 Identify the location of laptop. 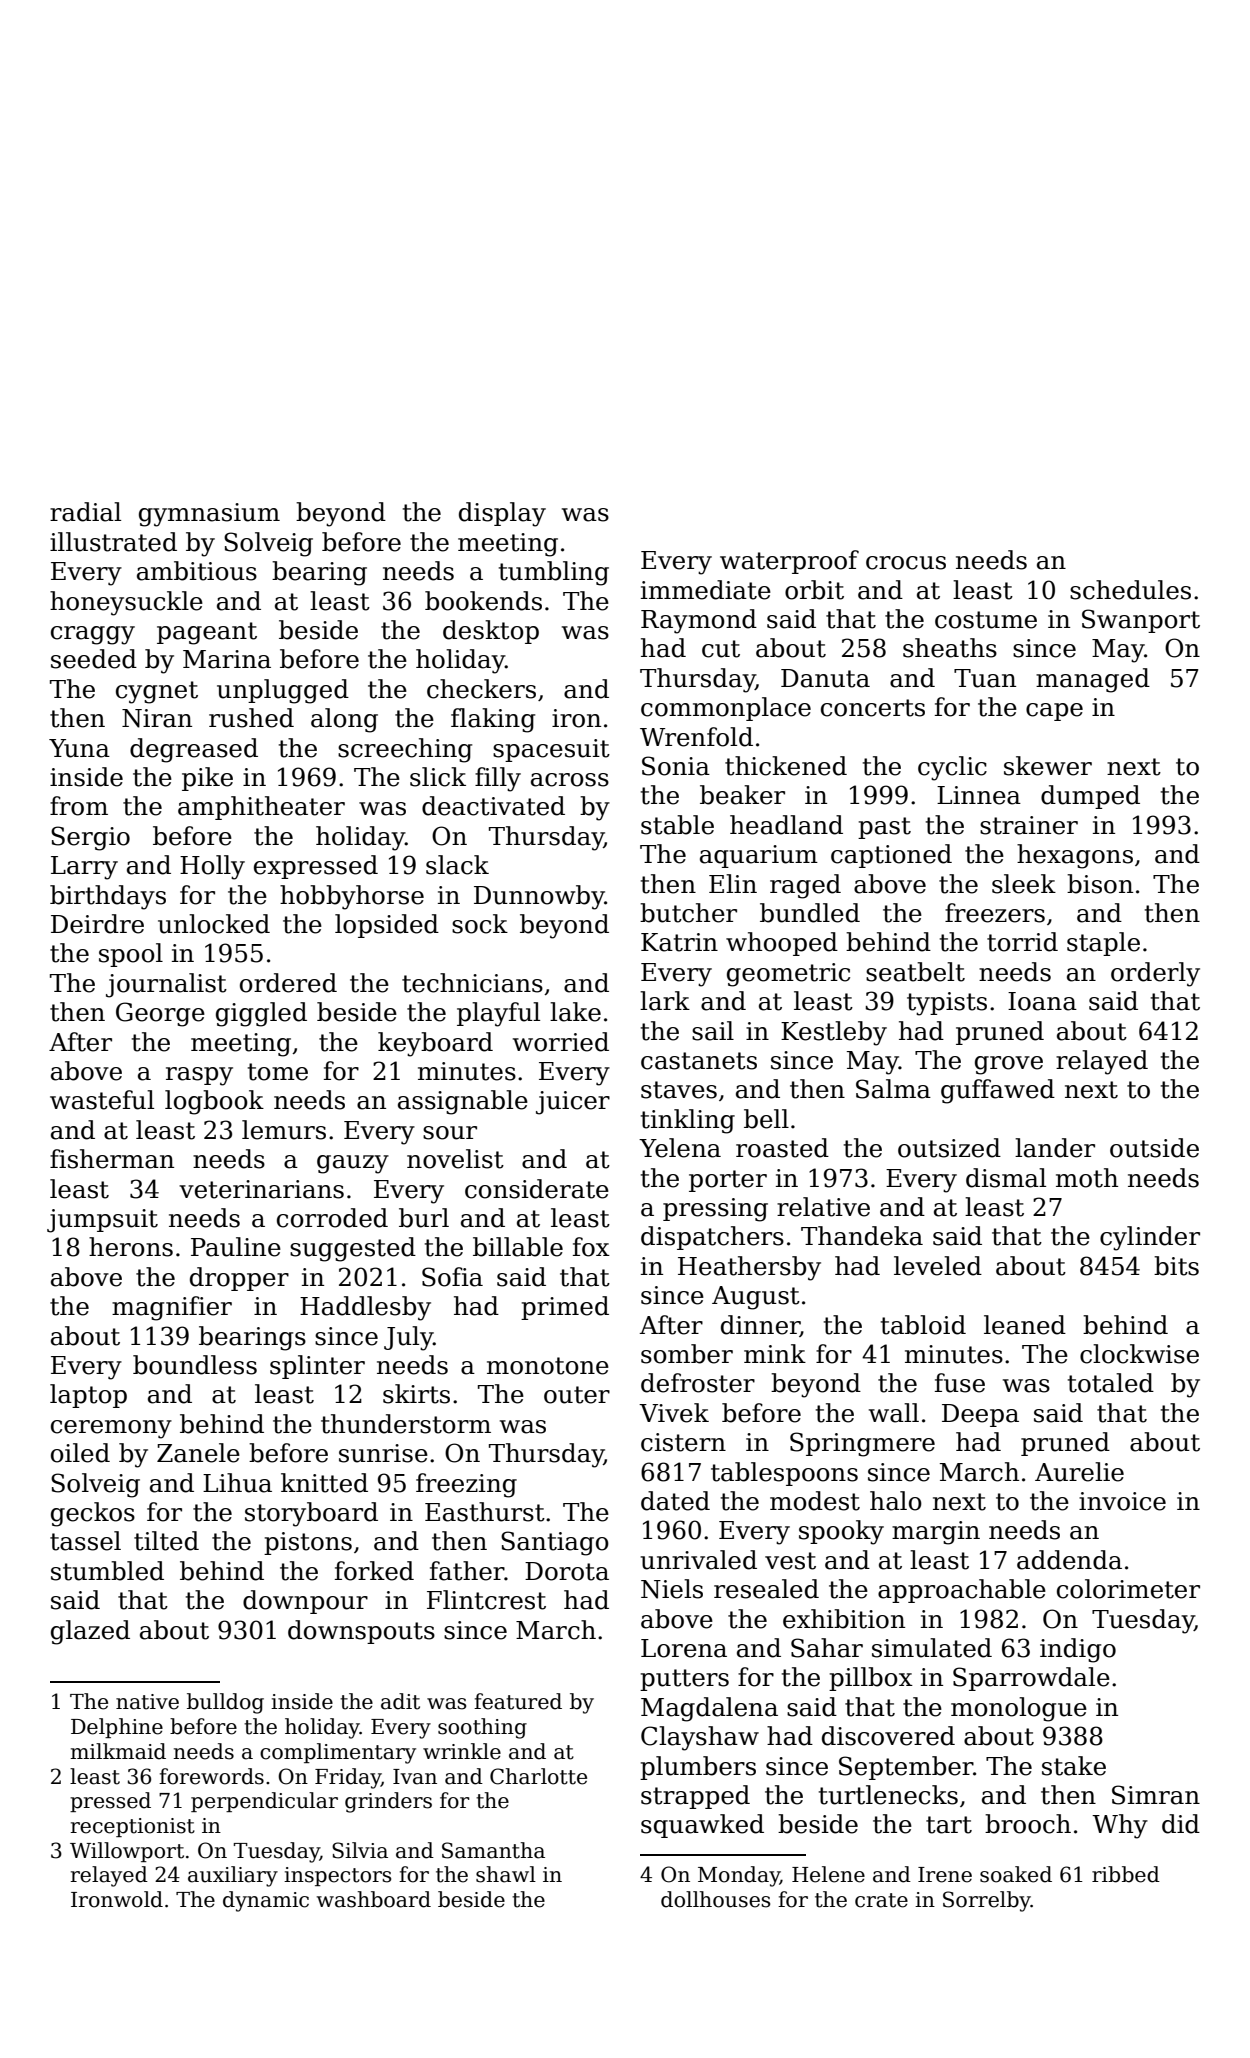
(88, 1396).
